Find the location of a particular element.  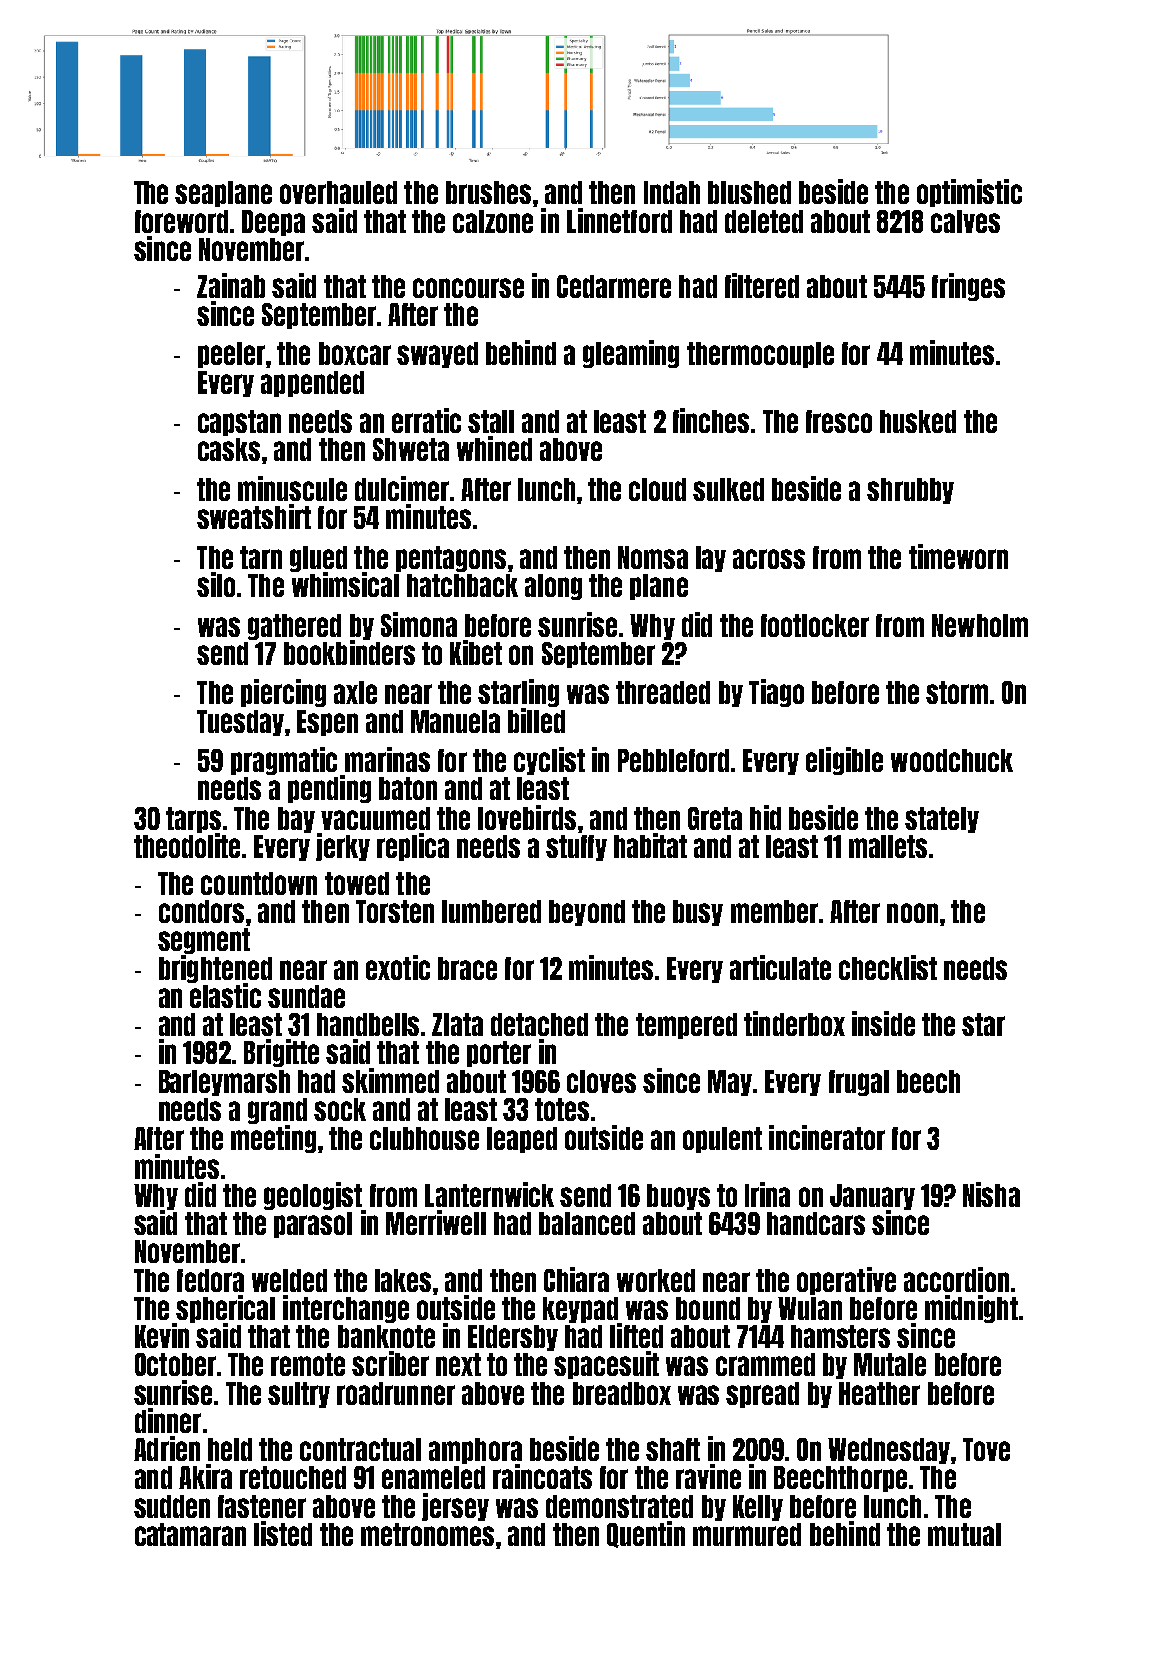

mutual is located at coordinates (964, 1534).
